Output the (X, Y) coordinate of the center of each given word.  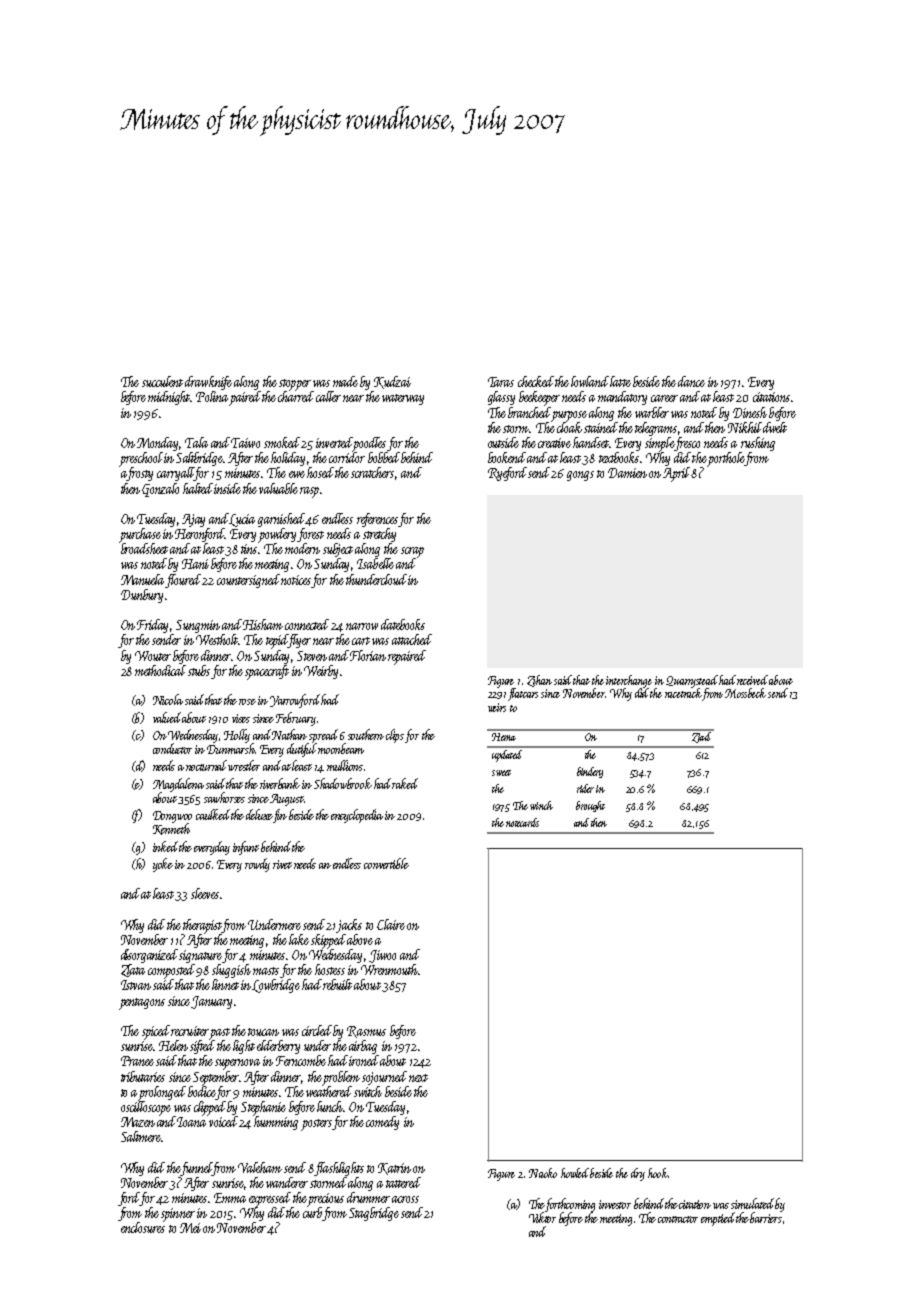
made (345, 381)
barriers (766, 1217)
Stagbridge (374, 1214)
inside (227, 488)
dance (691, 381)
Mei (190, 1228)
